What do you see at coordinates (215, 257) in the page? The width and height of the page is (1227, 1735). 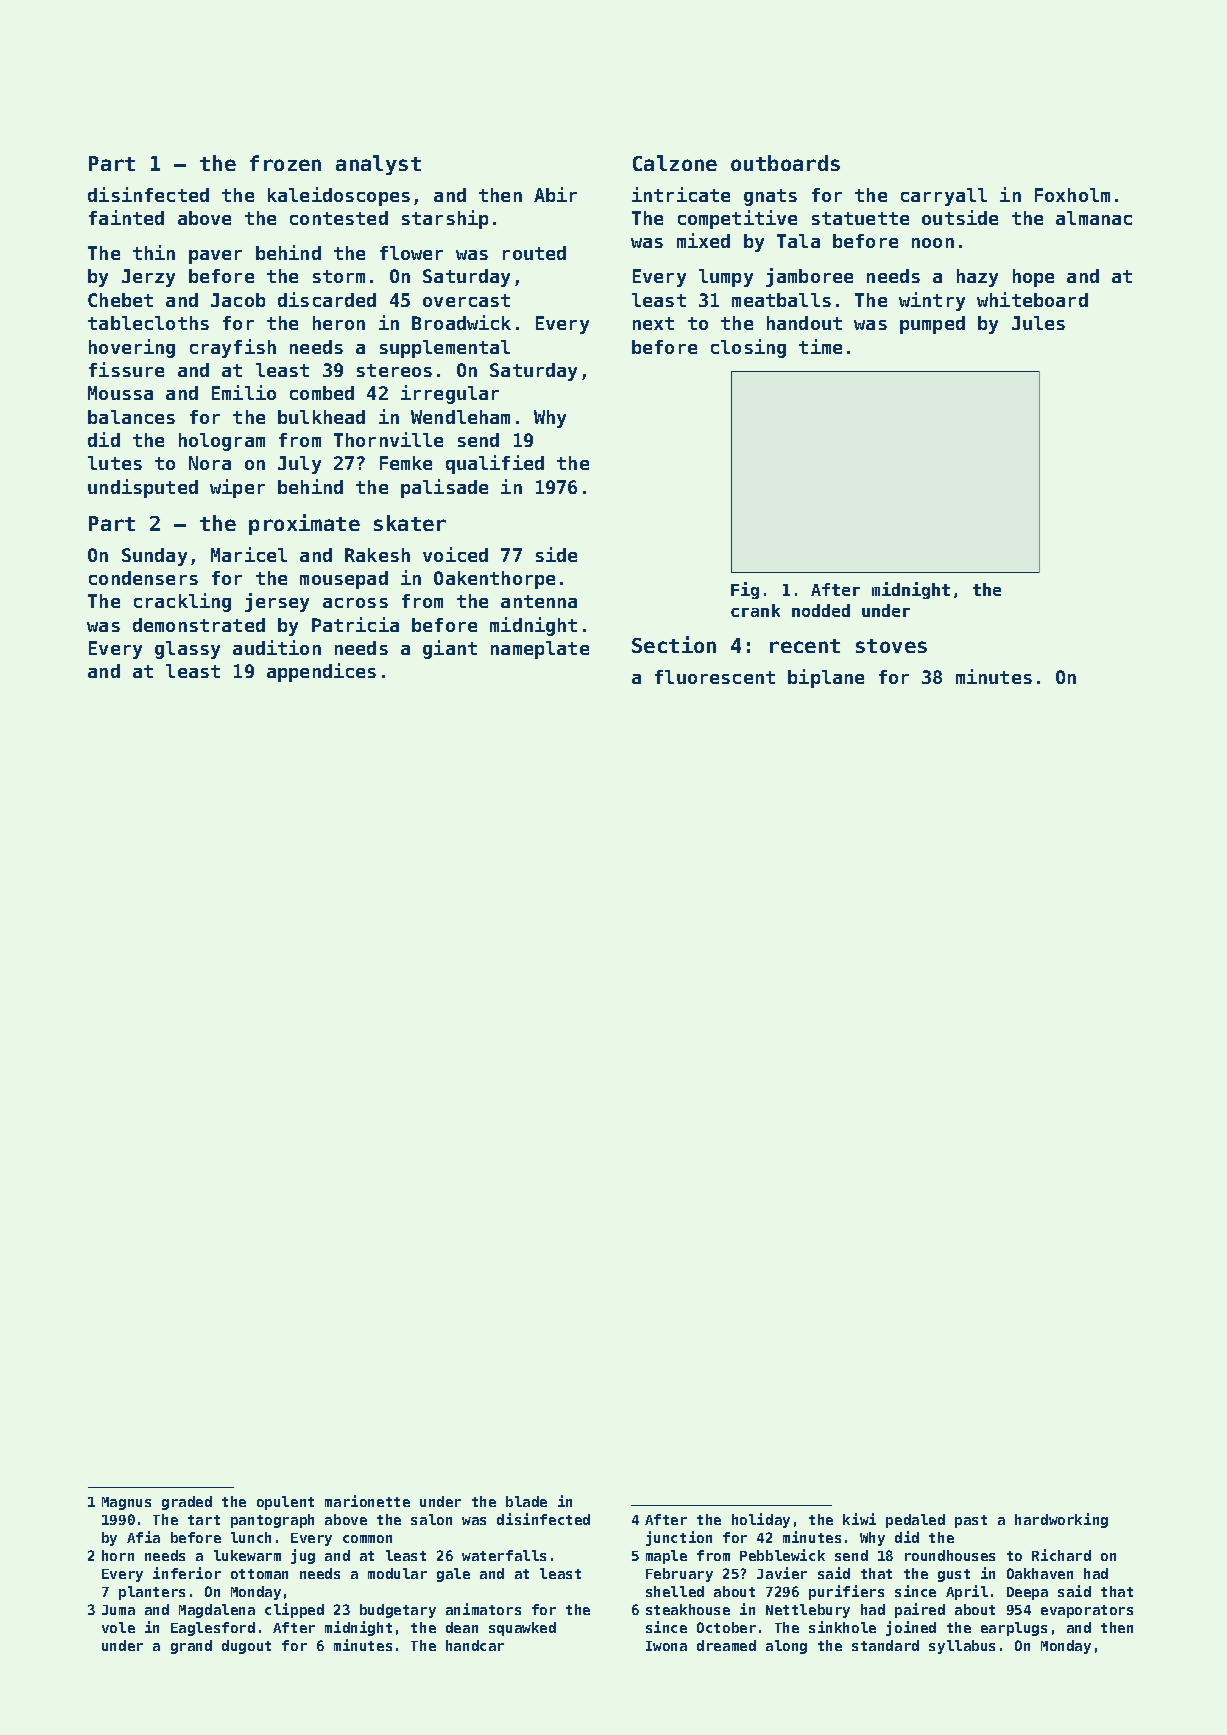 I see `paver` at bounding box center [215, 257].
